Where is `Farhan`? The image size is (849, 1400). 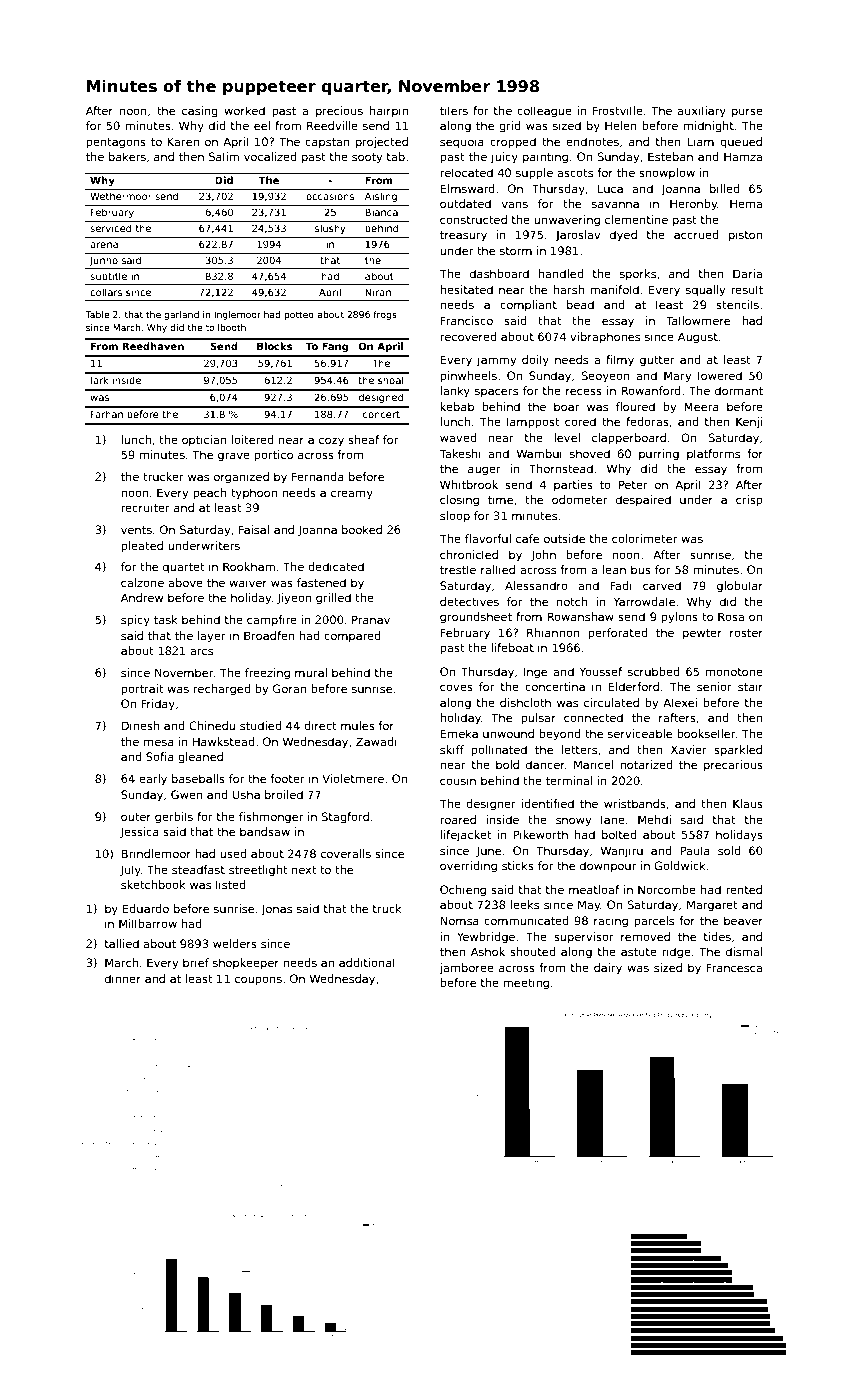
Farhan is located at coordinates (107, 414).
